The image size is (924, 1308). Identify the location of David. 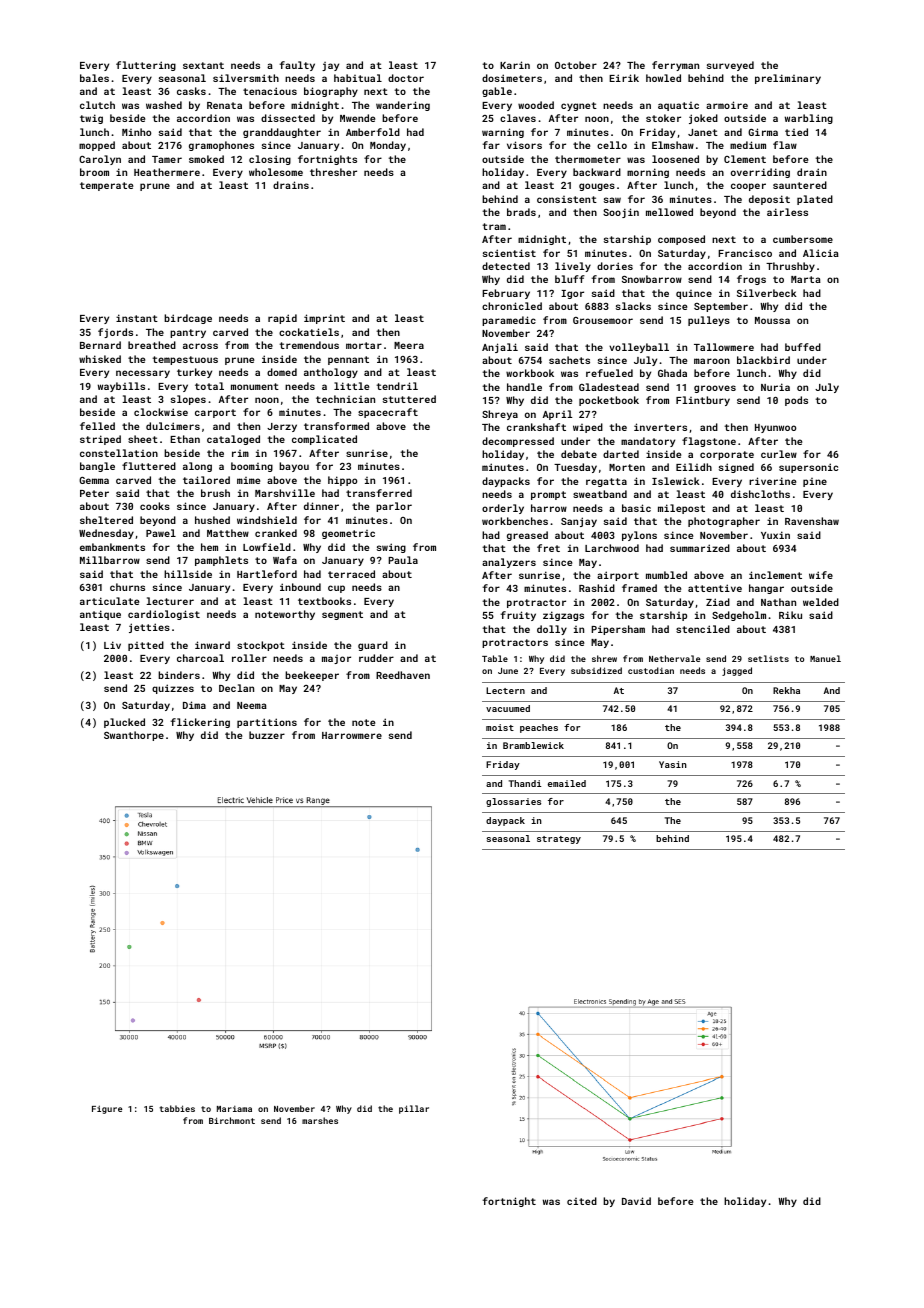
(636, 1201).
